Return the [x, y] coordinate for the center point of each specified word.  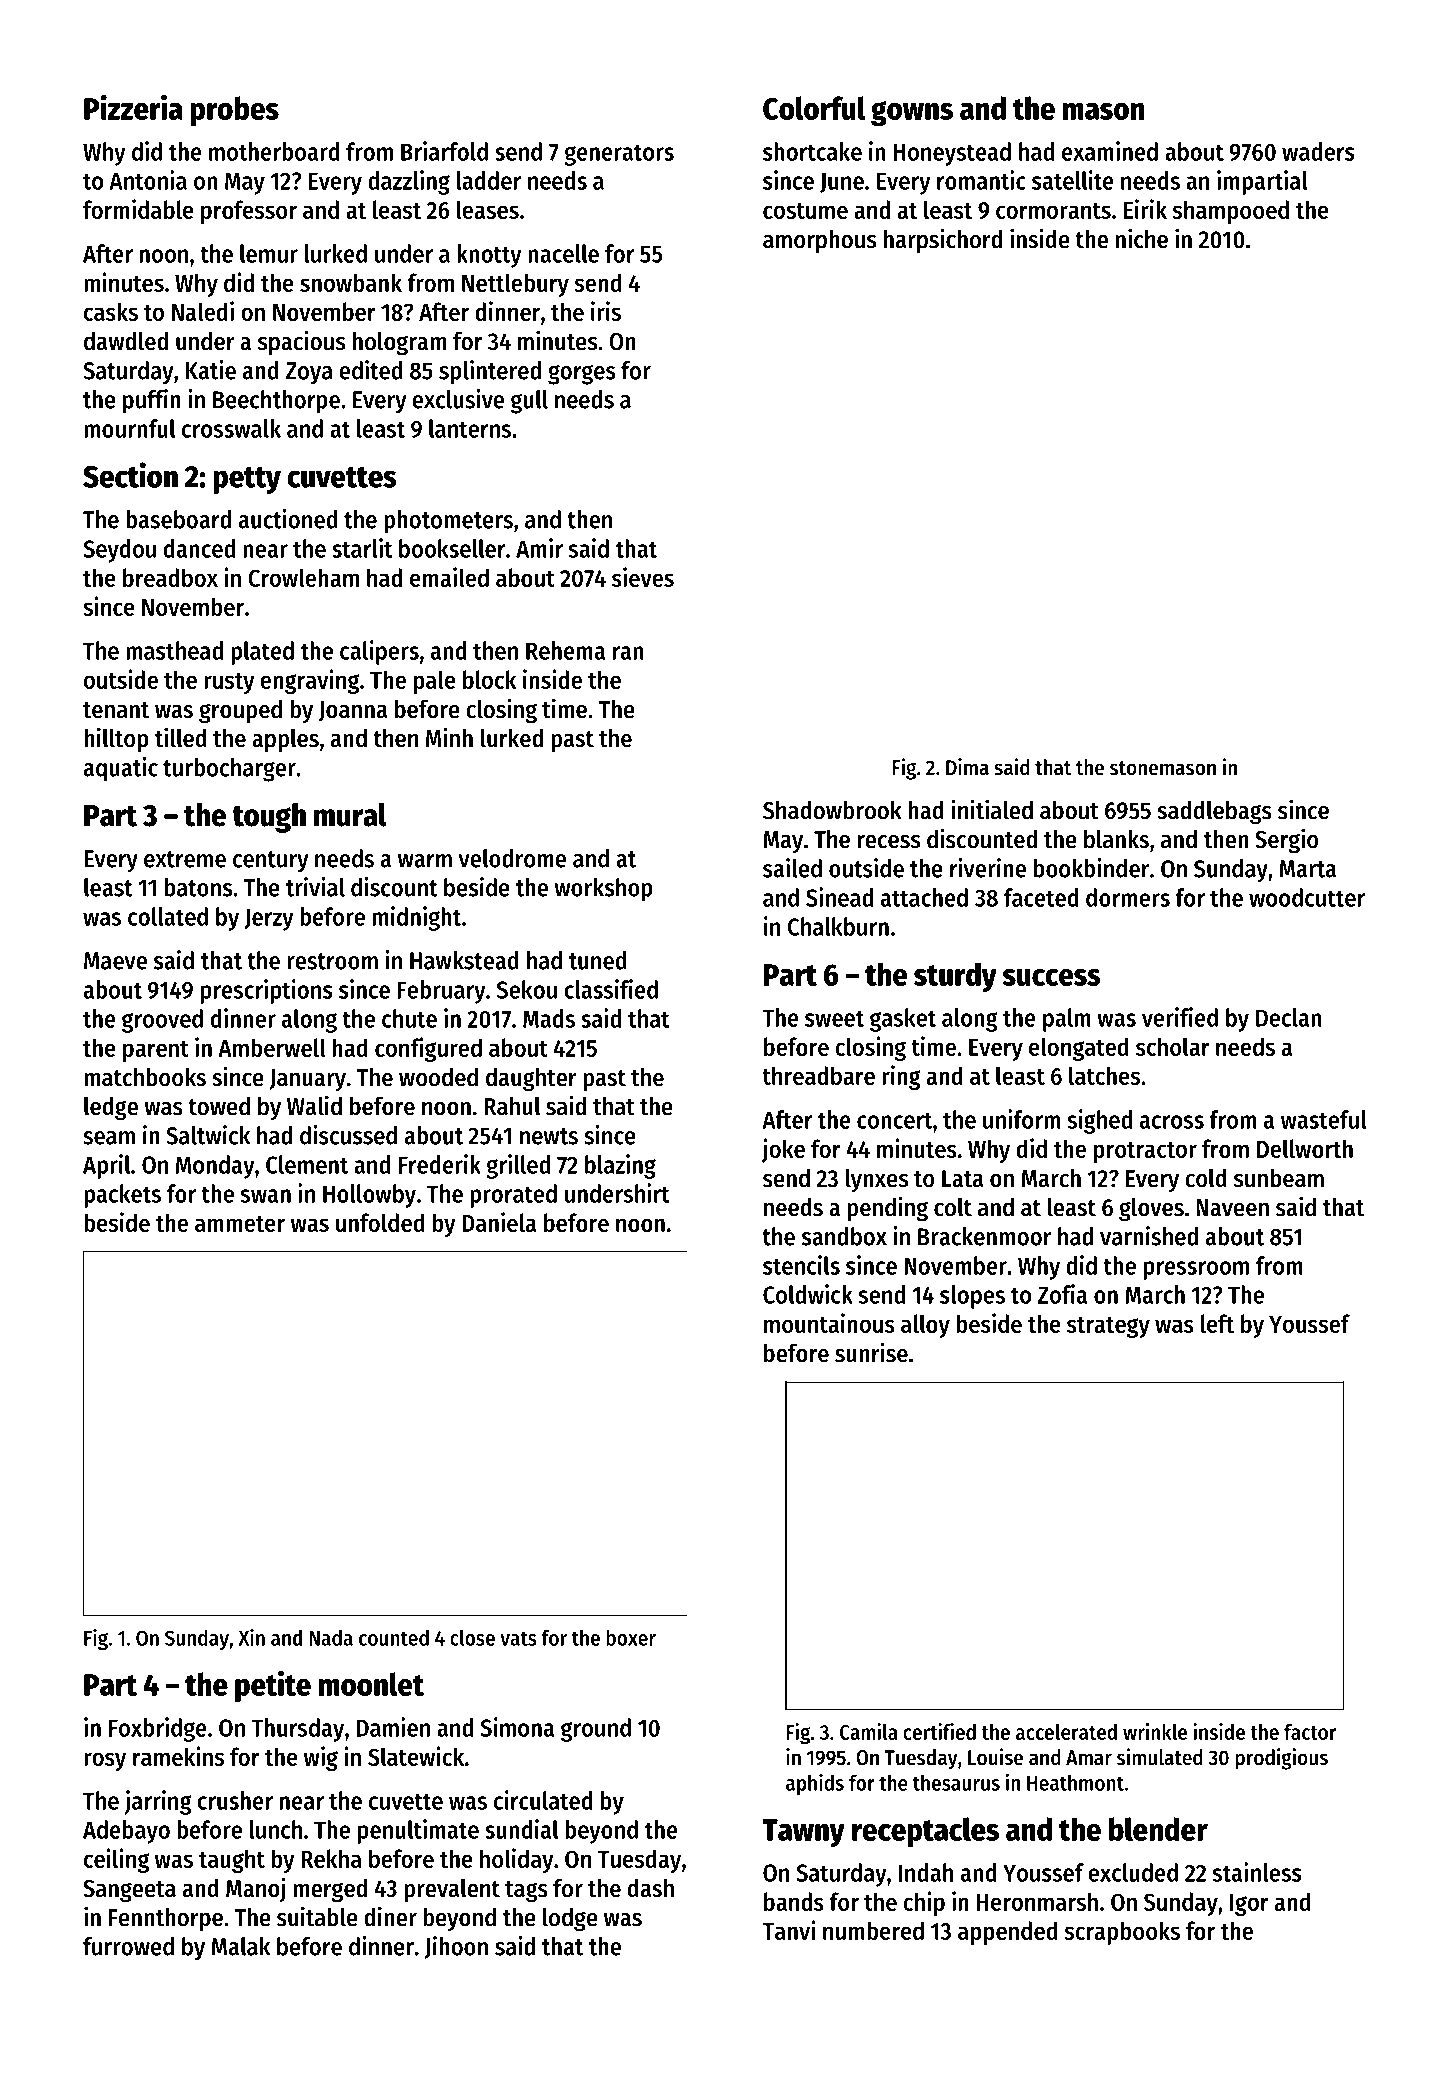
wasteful [1324, 1119]
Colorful [814, 108]
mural [350, 815]
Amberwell [272, 1047]
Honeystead [952, 154]
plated [262, 653]
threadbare [819, 1075]
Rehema [565, 650]
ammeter [240, 1224]
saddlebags [1214, 812]
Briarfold [444, 151]
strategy [1108, 1327]
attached [924, 897]
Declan [1289, 1017]
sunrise [871, 1352]
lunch [275, 1829]
